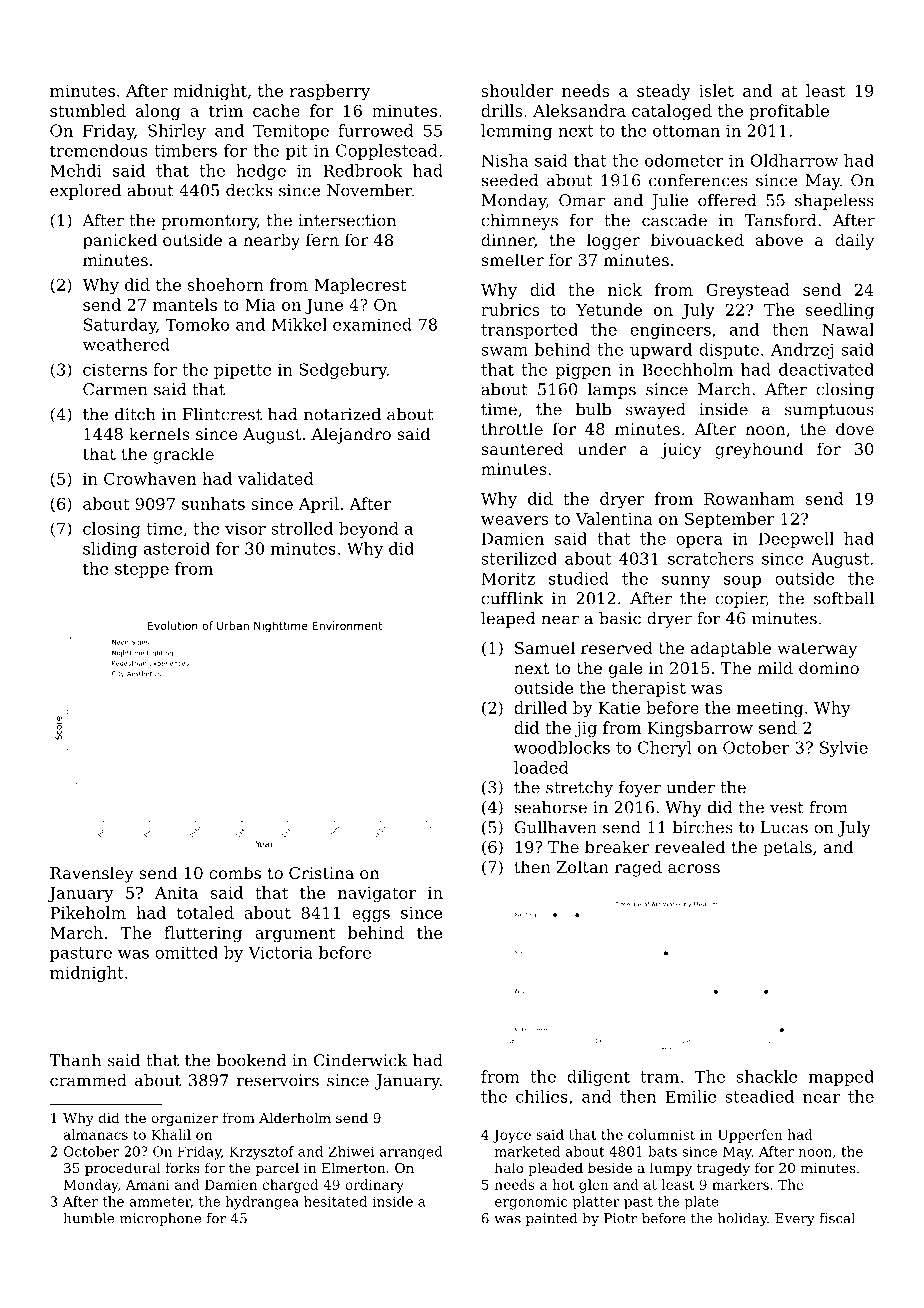 This screenshot has width=924, height=1308. Describe the element at coordinates (542, 1096) in the screenshot. I see `chilies` at that location.
